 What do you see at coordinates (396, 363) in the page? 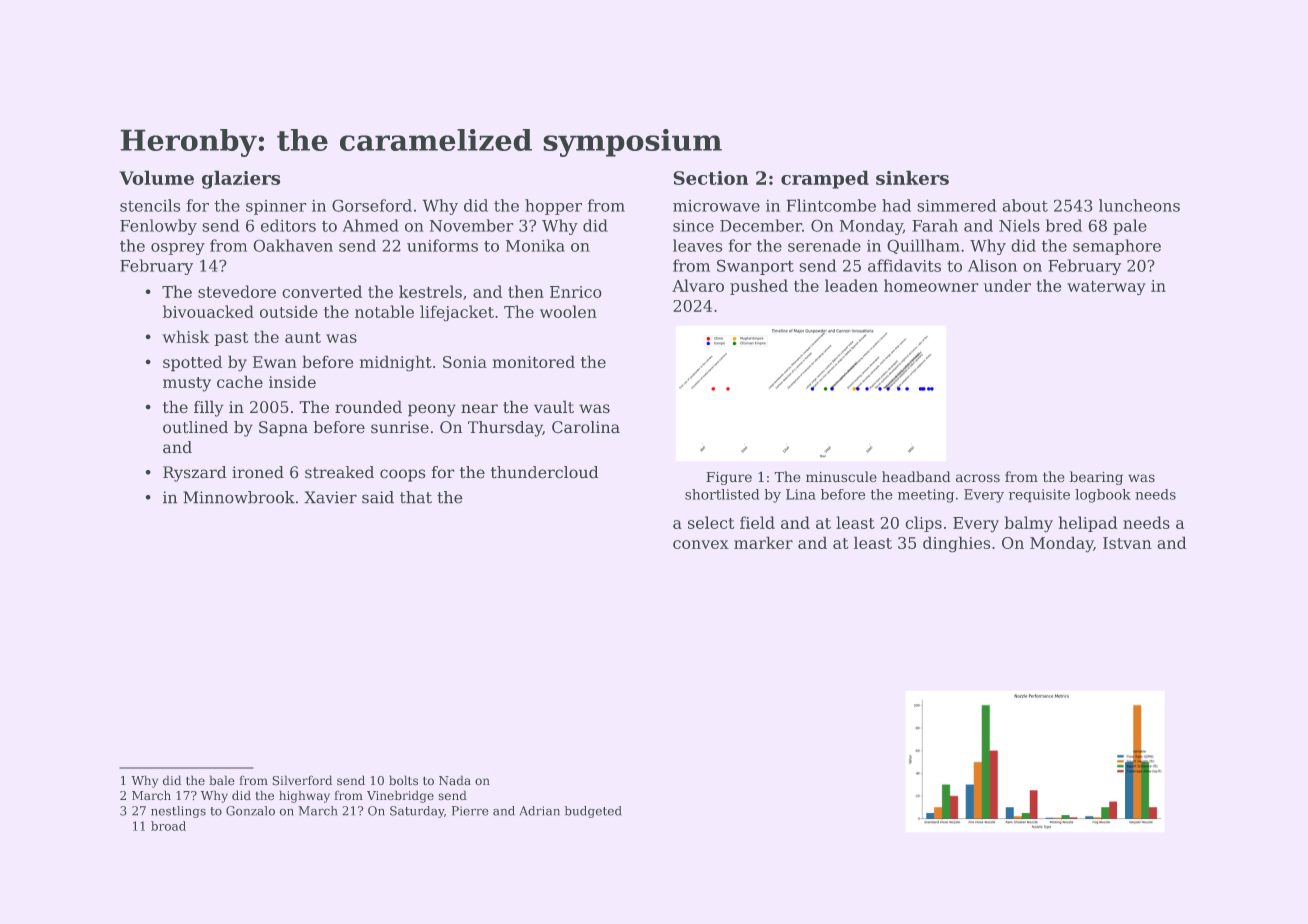
I see `midnight` at bounding box center [396, 363].
